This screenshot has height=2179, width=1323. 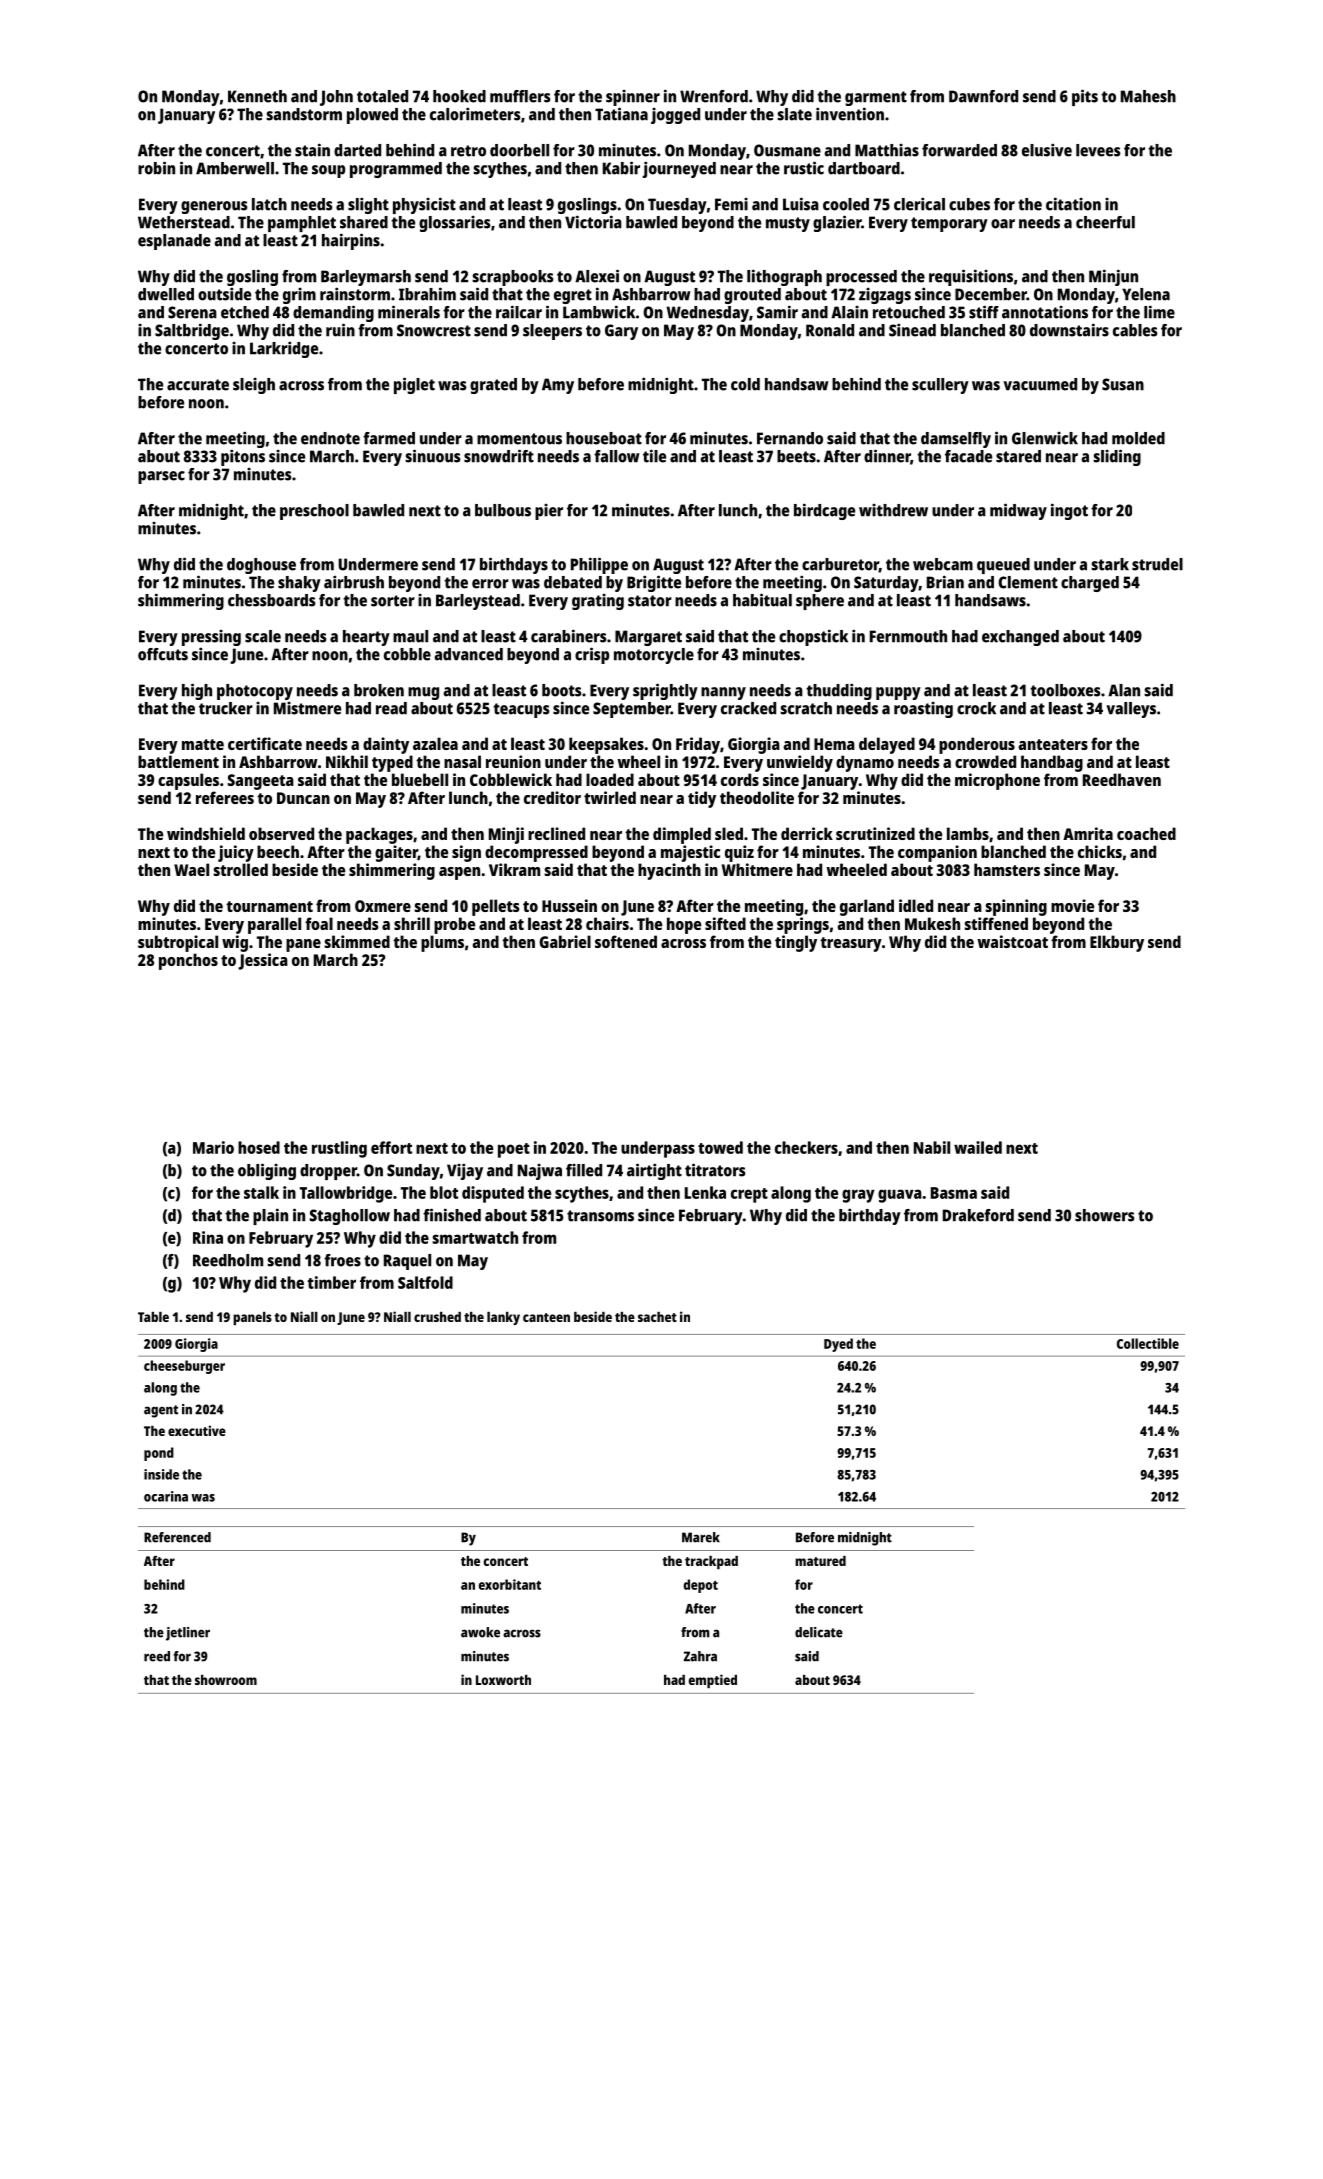 What do you see at coordinates (788, 224) in the screenshot?
I see `musty` at bounding box center [788, 224].
